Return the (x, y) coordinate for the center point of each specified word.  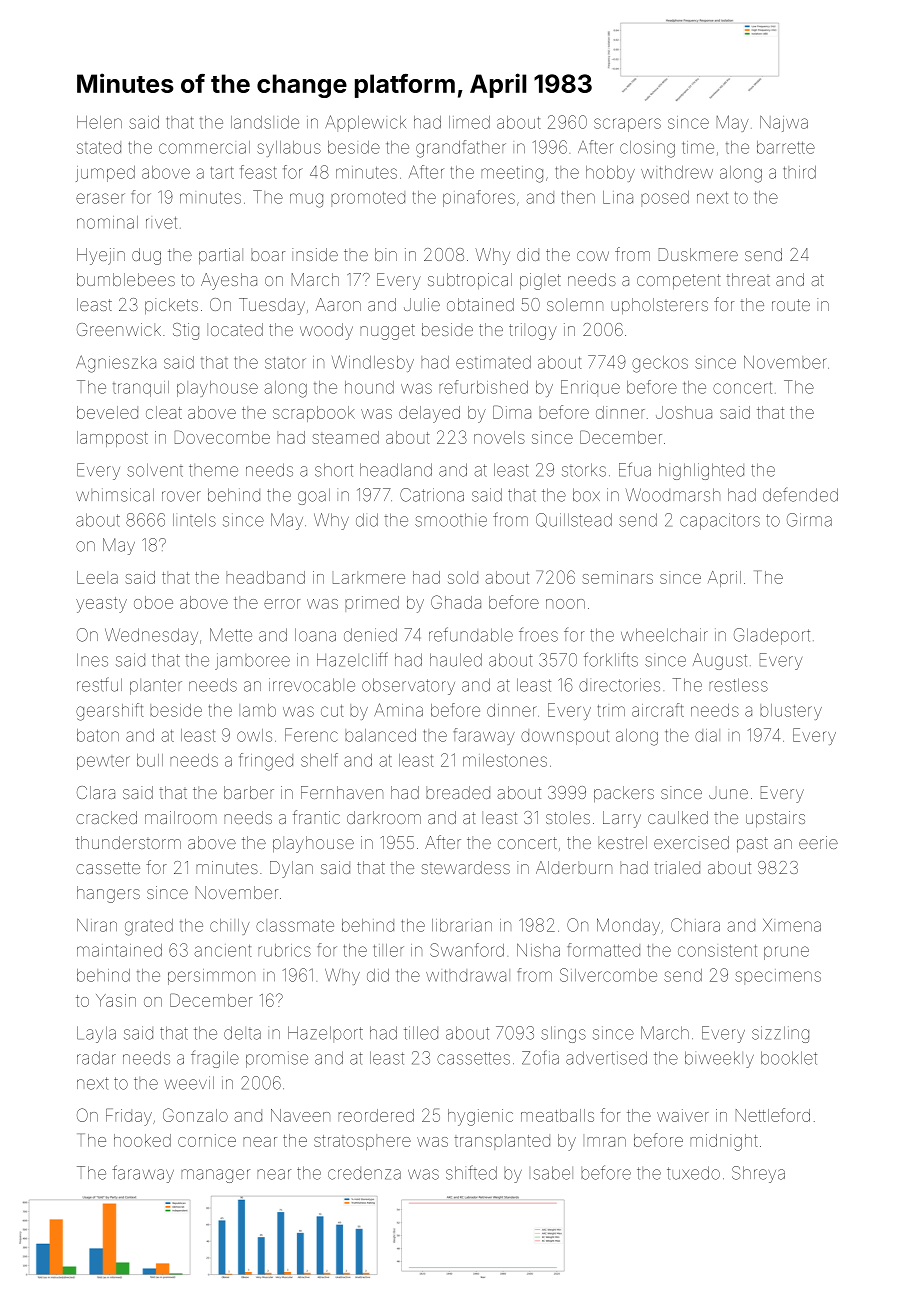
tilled (421, 1033)
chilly (230, 927)
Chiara (695, 925)
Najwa (784, 124)
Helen (99, 122)
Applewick (365, 123)
